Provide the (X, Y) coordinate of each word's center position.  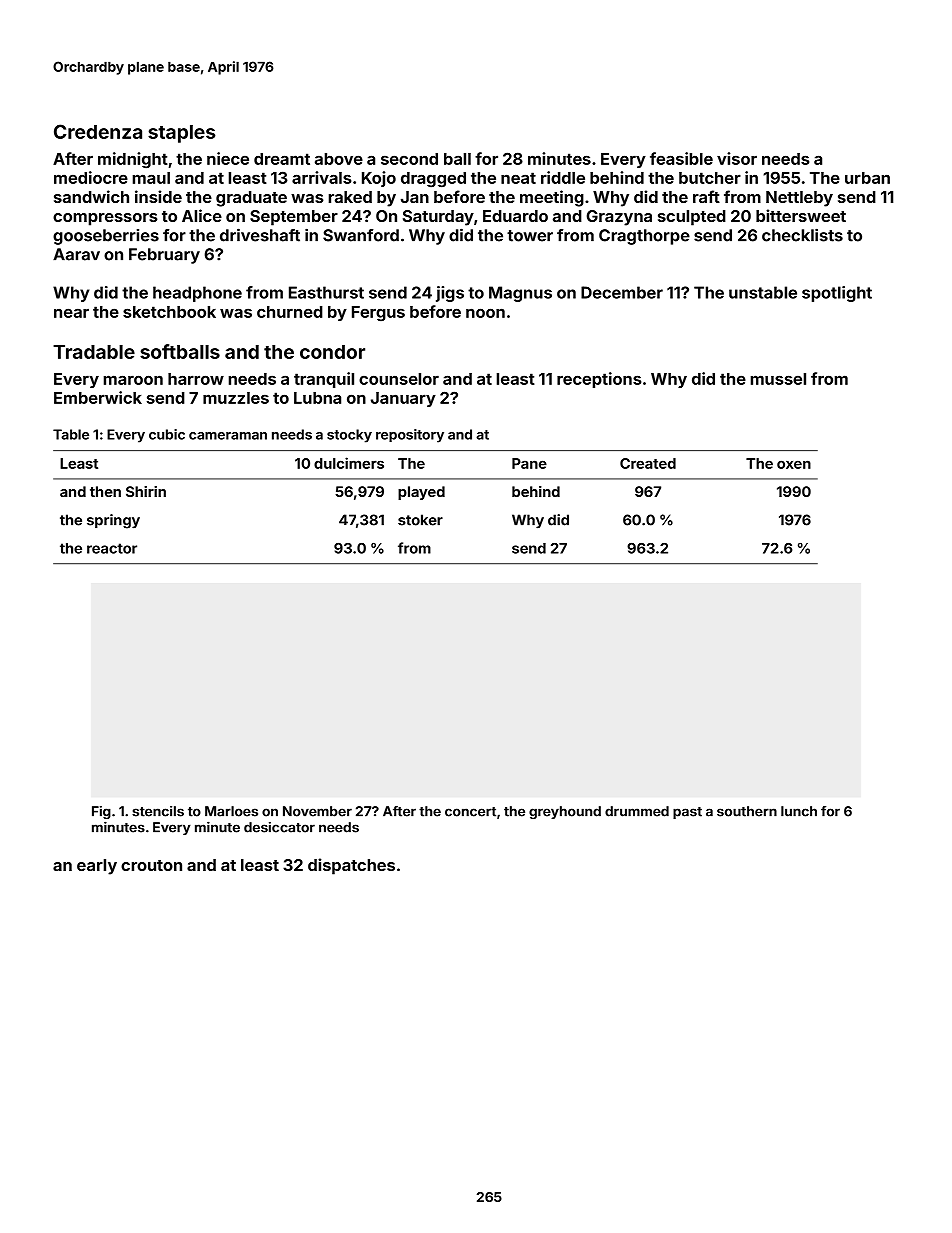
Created (648, 463)
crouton (151, 865)
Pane (529, 463)
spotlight (837, 294)
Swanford (361, 235)
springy (113, 521)
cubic (167, 434)
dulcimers (349, 463)
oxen (794, 464)
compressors (105, 219)
